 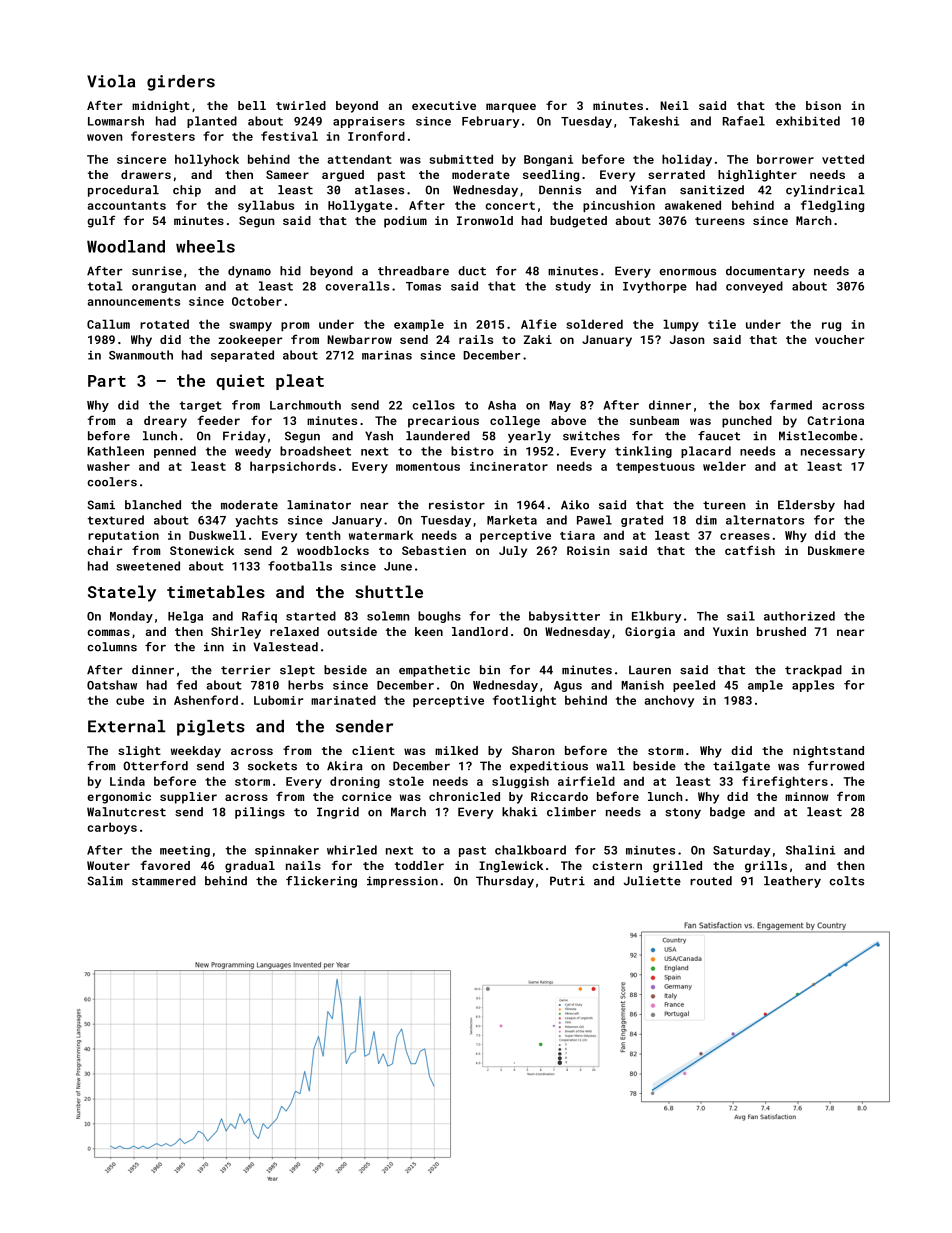 I want to click on terrier, so click(x=246, y=670).
